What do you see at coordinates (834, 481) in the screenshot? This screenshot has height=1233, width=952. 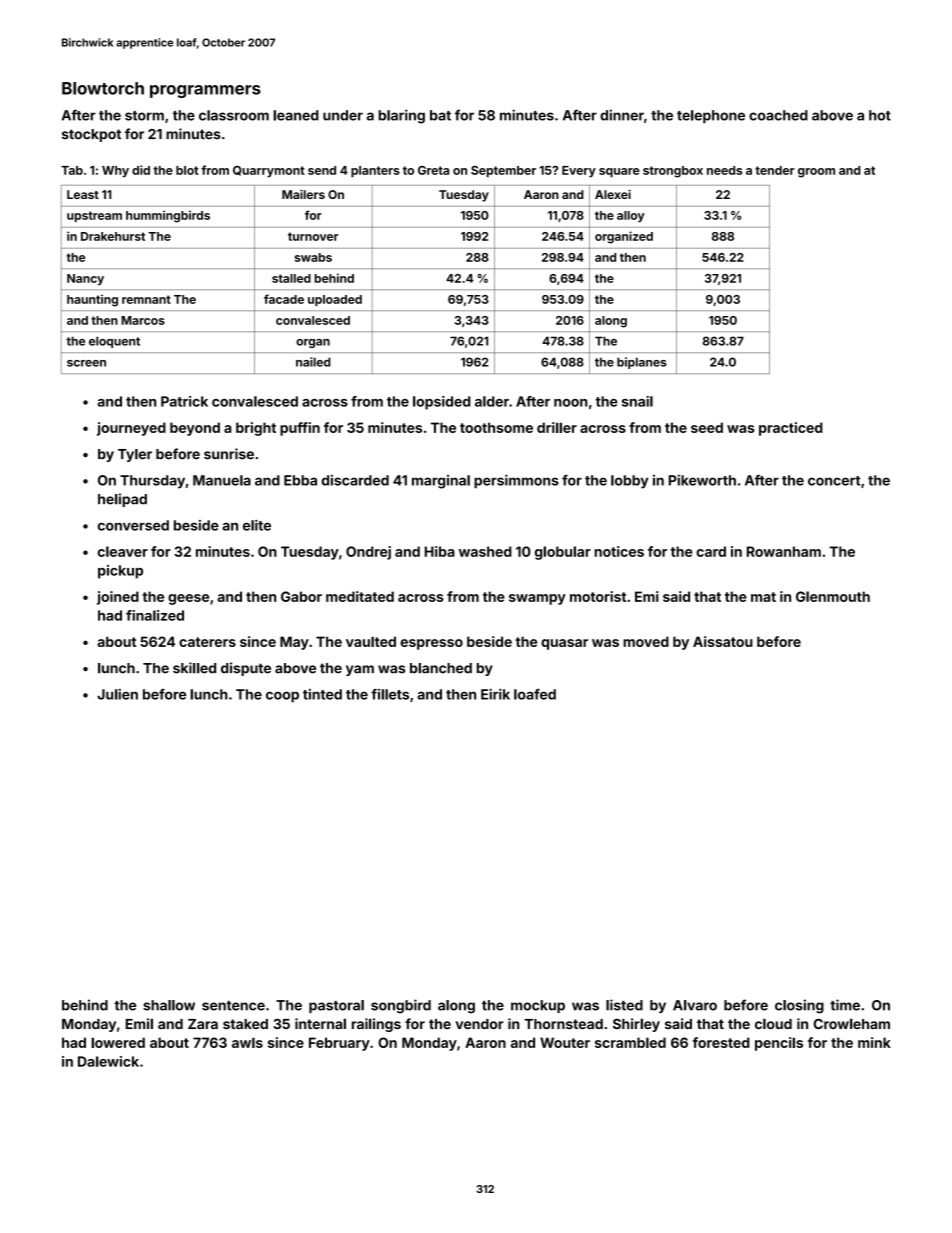 I see `concert` at bounding box center [834, 481].
